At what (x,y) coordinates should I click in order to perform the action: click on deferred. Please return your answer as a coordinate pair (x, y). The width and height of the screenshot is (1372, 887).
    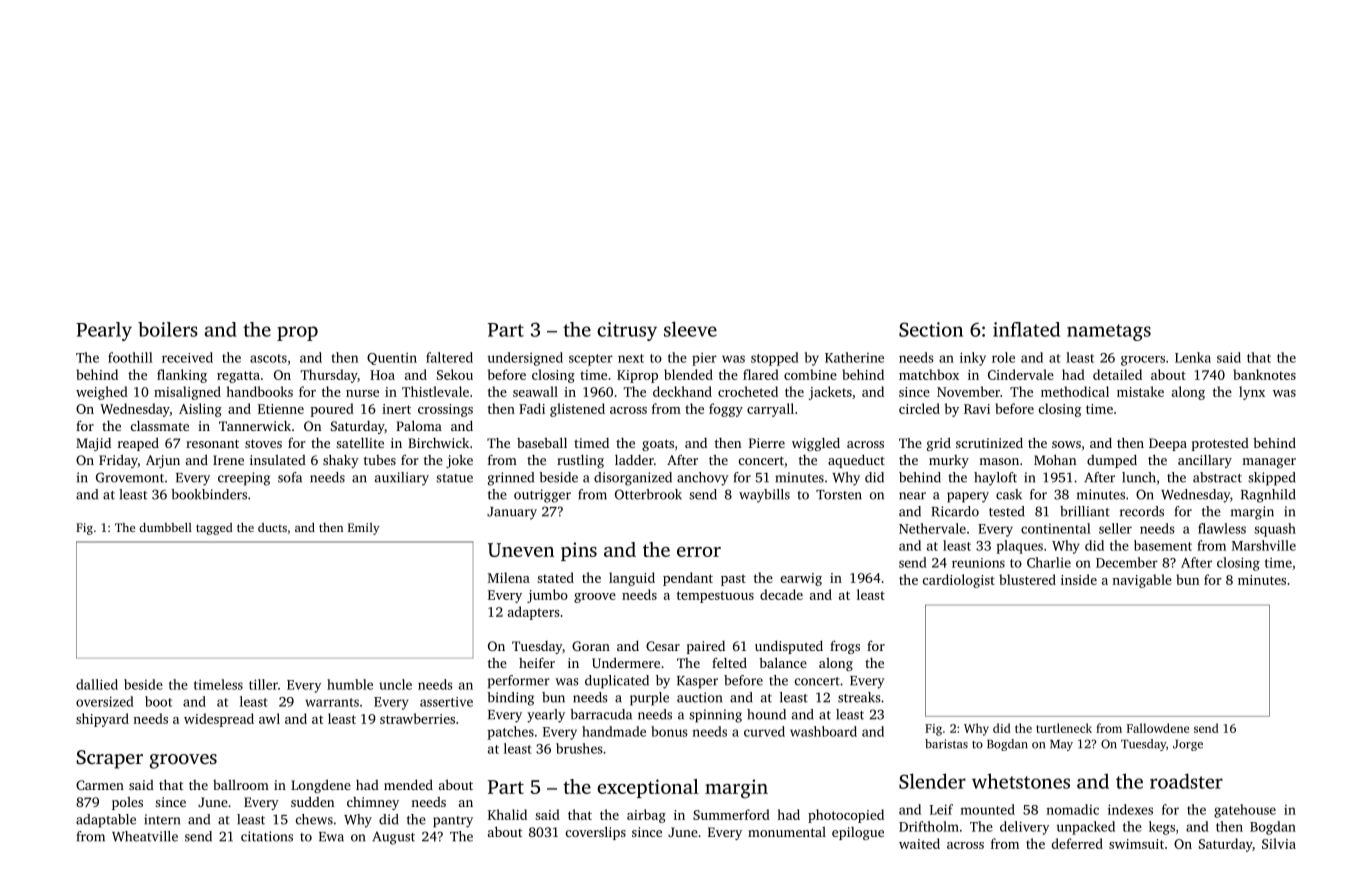
    Looking at the image, I should click on (1077, 843).
